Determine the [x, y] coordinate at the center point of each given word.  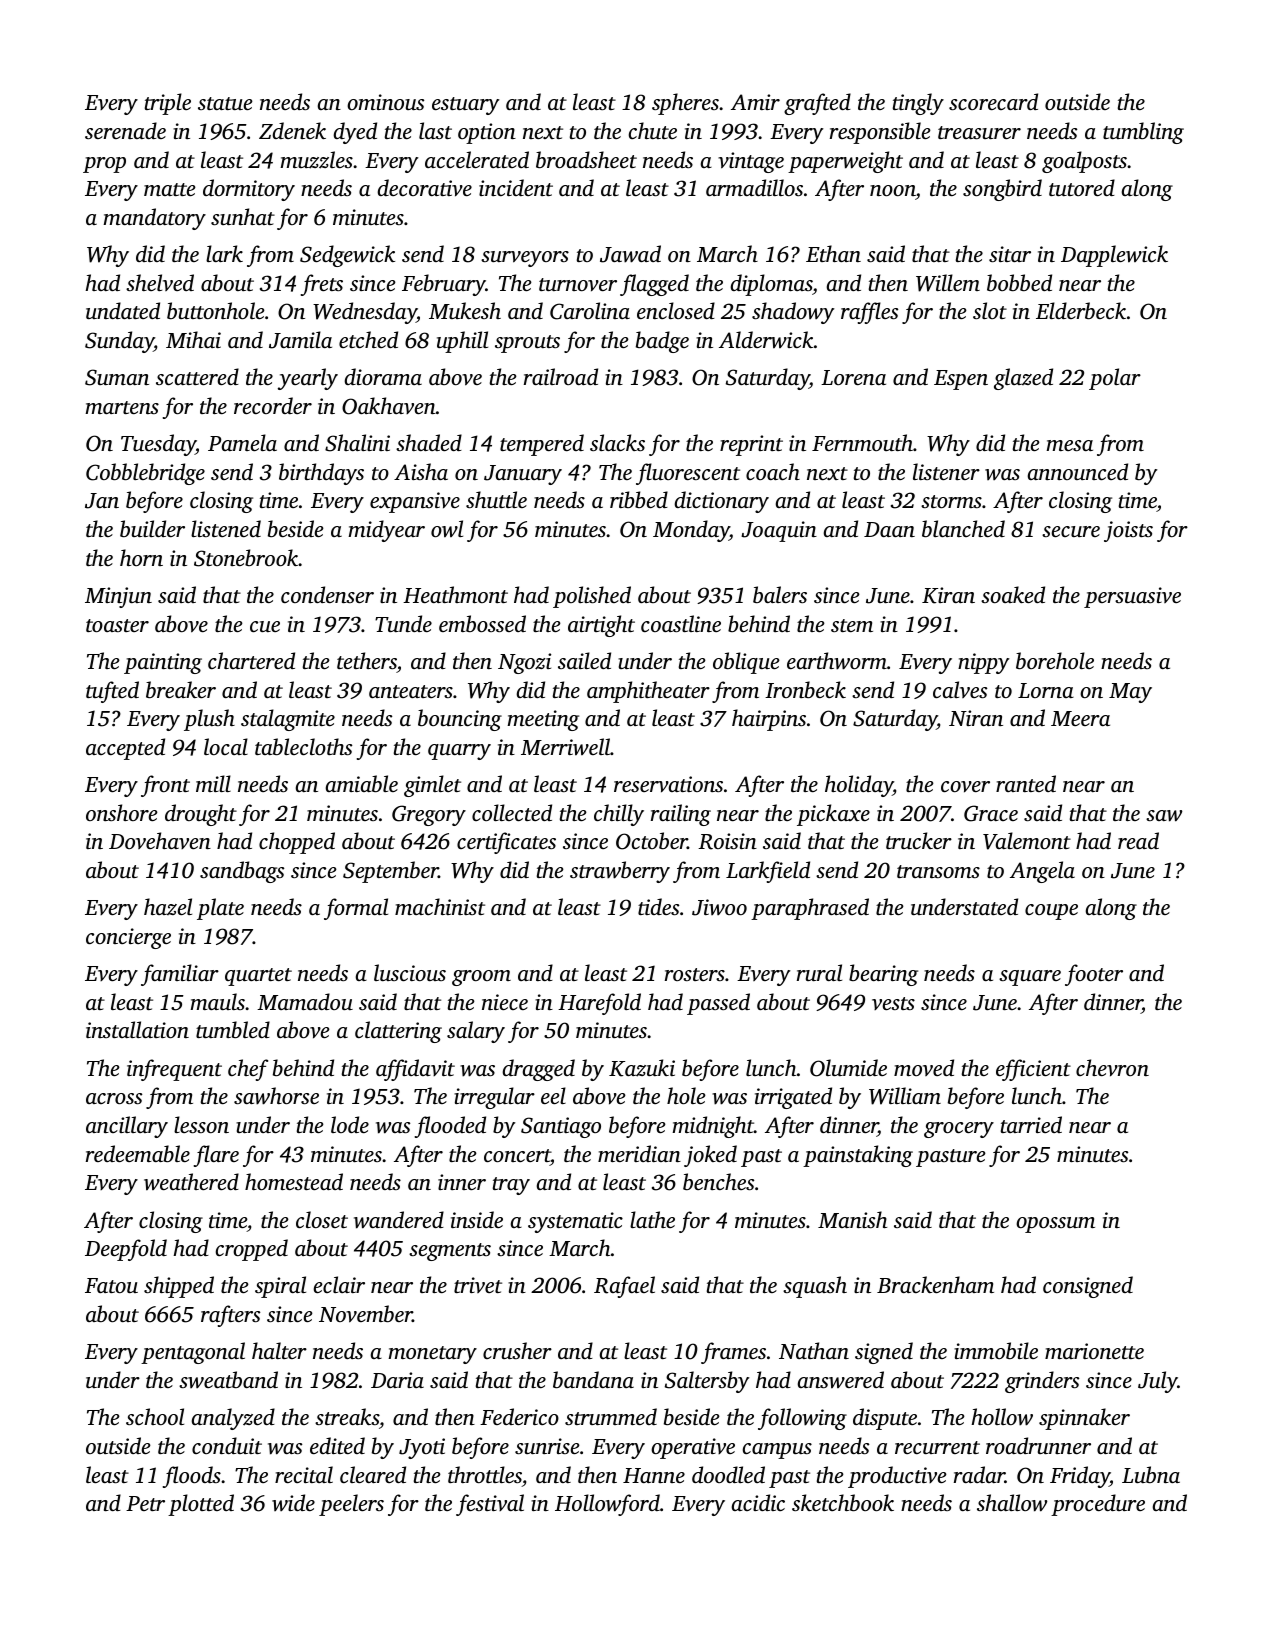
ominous [385, 102]
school [155, 1416]
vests [893, 1003]
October [652, 841]
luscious [410, 972]
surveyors [525, 259]
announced [1078, 471]
